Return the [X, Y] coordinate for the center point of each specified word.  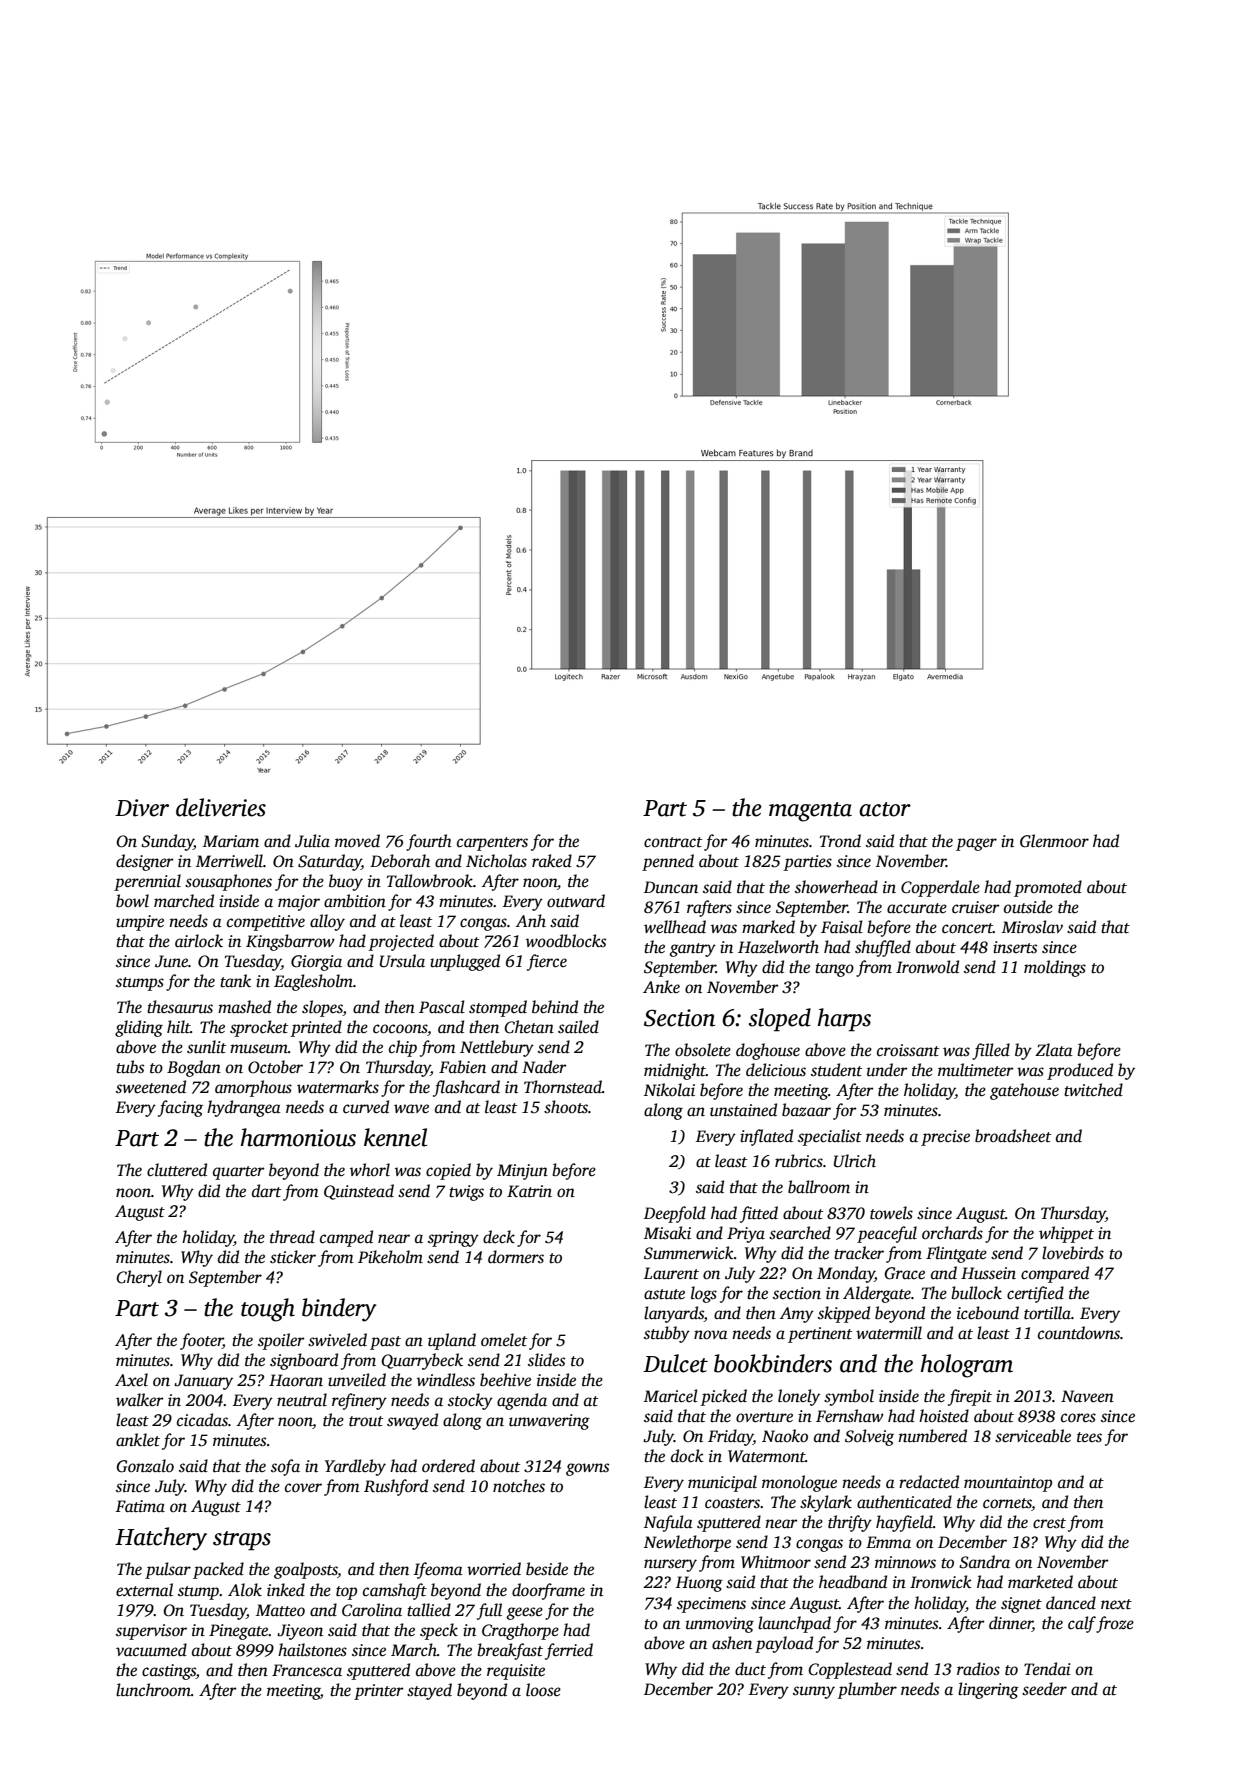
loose [543, 1690]
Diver [142, 808]
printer [379, 1692]
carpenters [492, 844]
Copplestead [850, 1670]
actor [885, 809]
